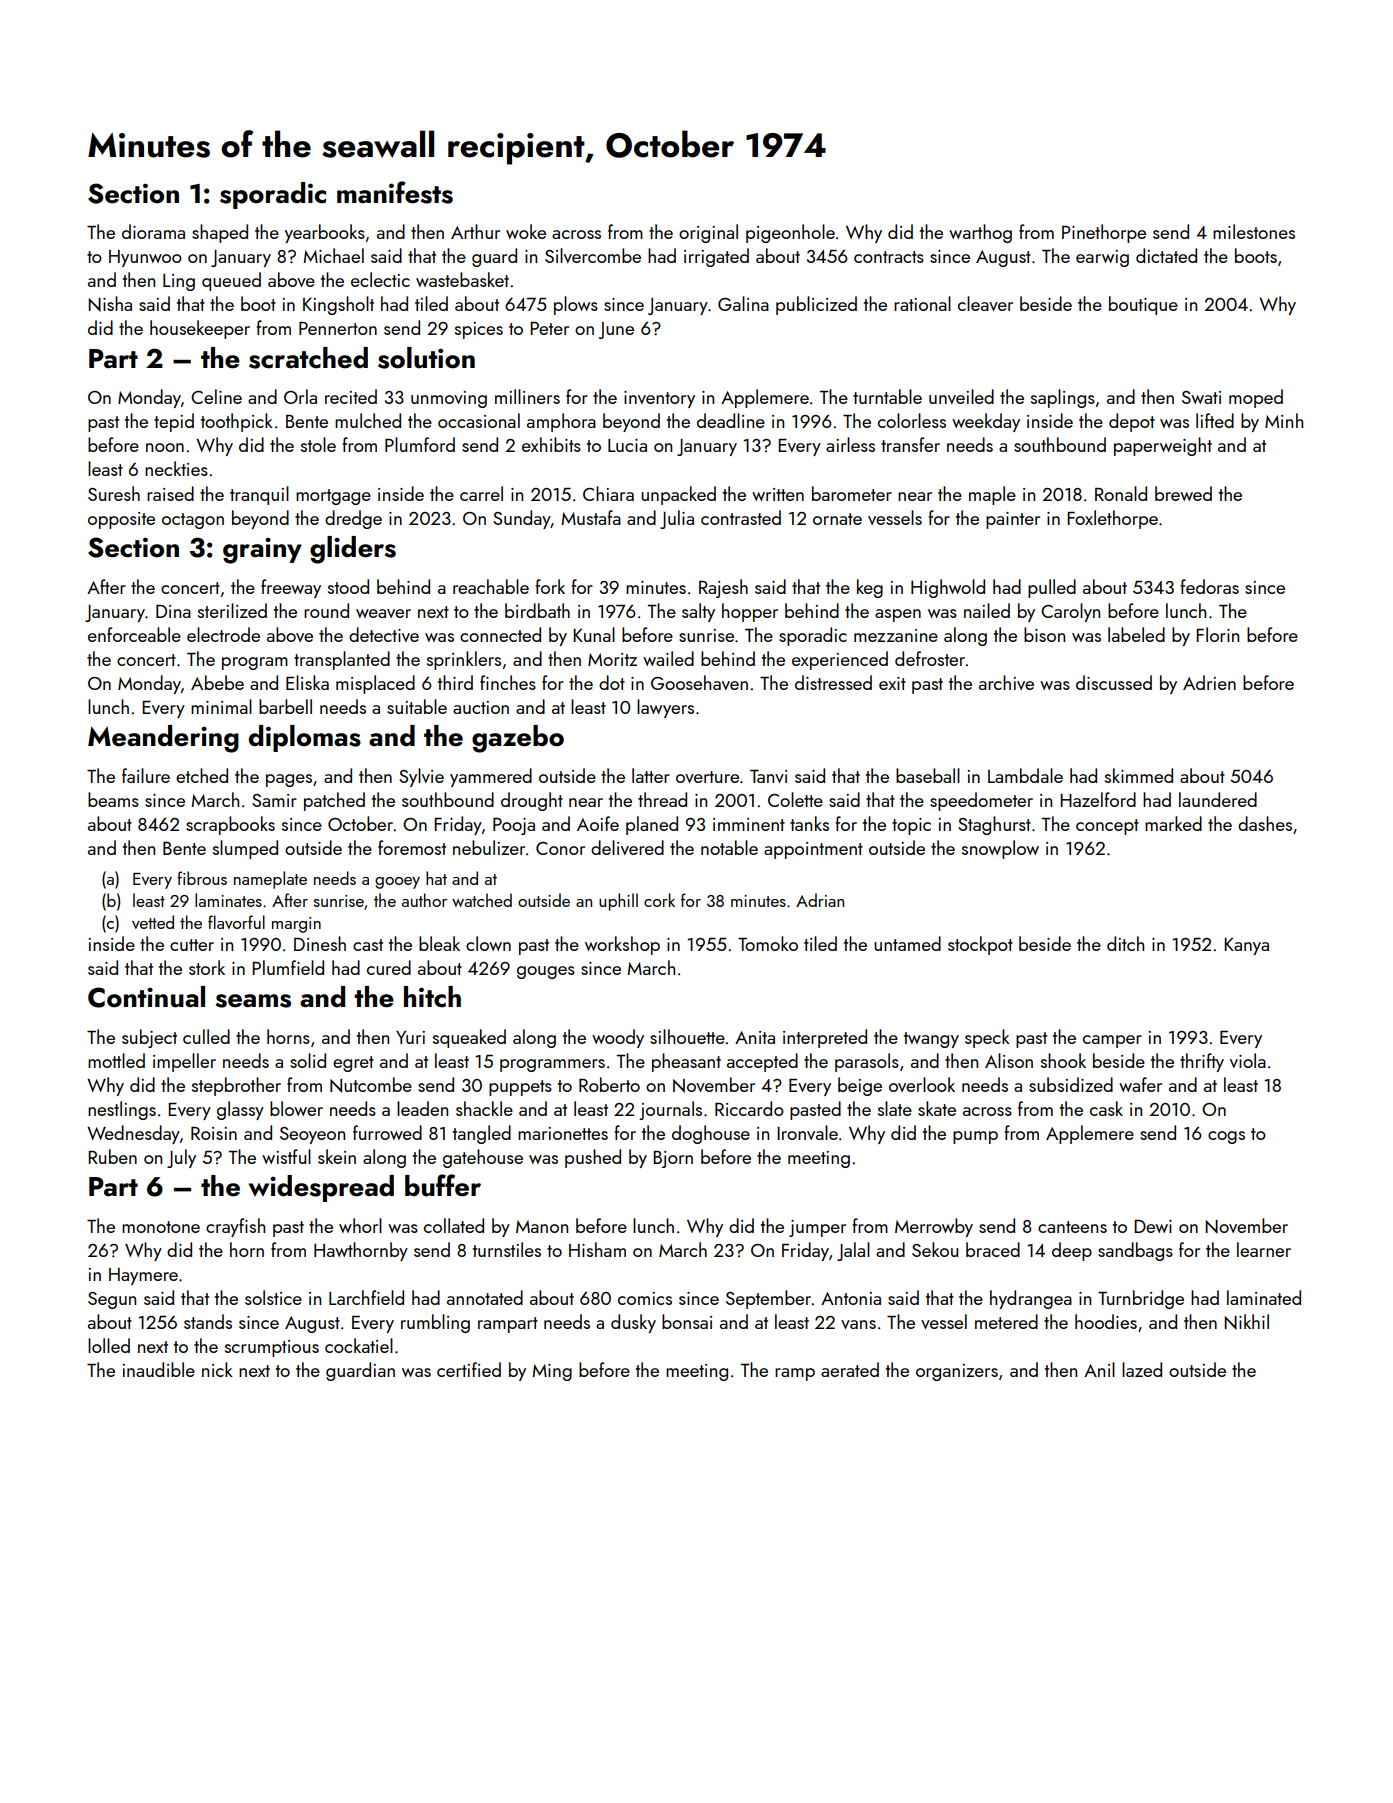 This image has width=1393, height=1803. What do you see at coordinates (551, 444) in the image?
I see `exhibits` at bounding box center [551, 444].
